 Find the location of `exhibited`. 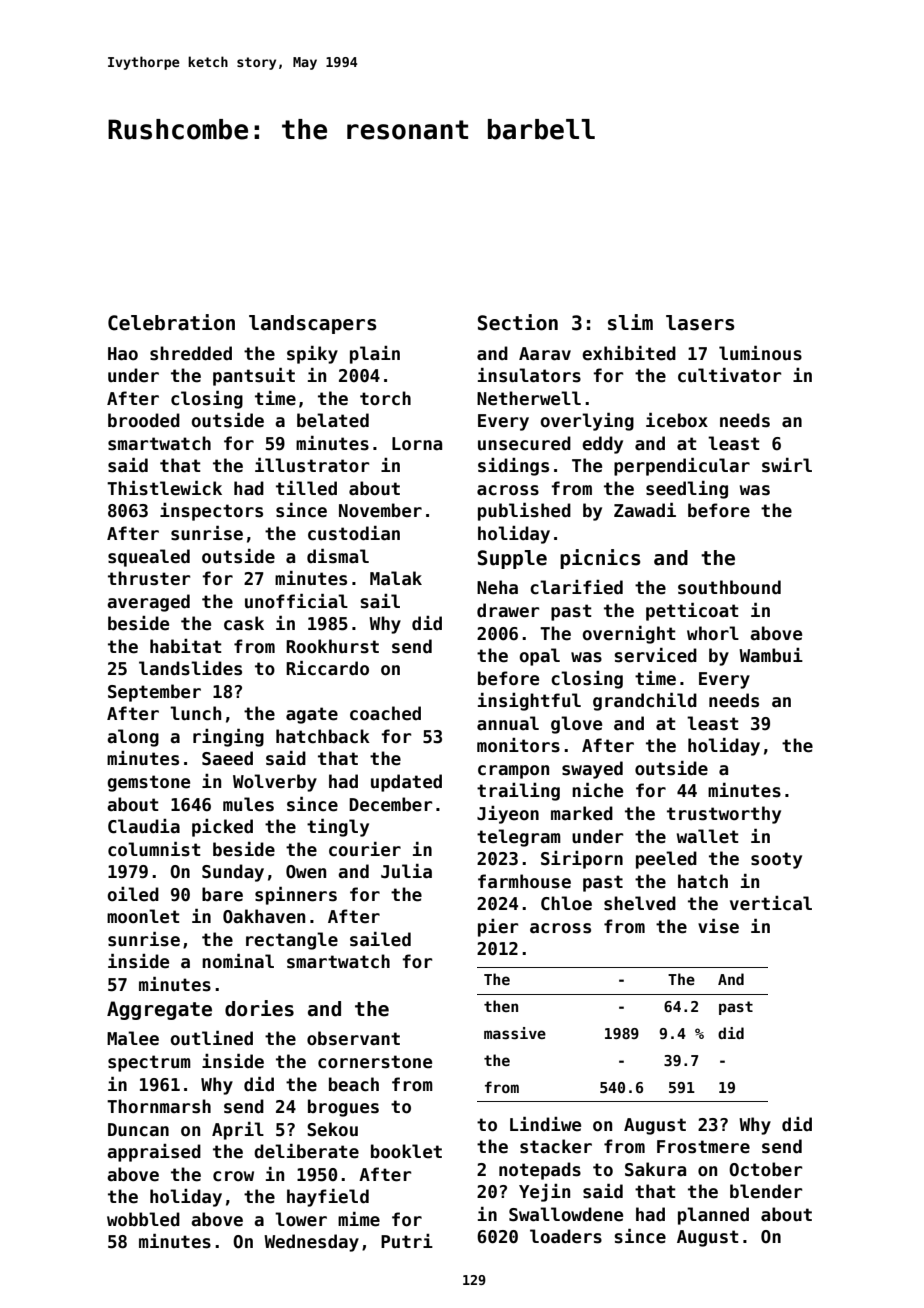

exhibited is located at coordinates (629, 353).
